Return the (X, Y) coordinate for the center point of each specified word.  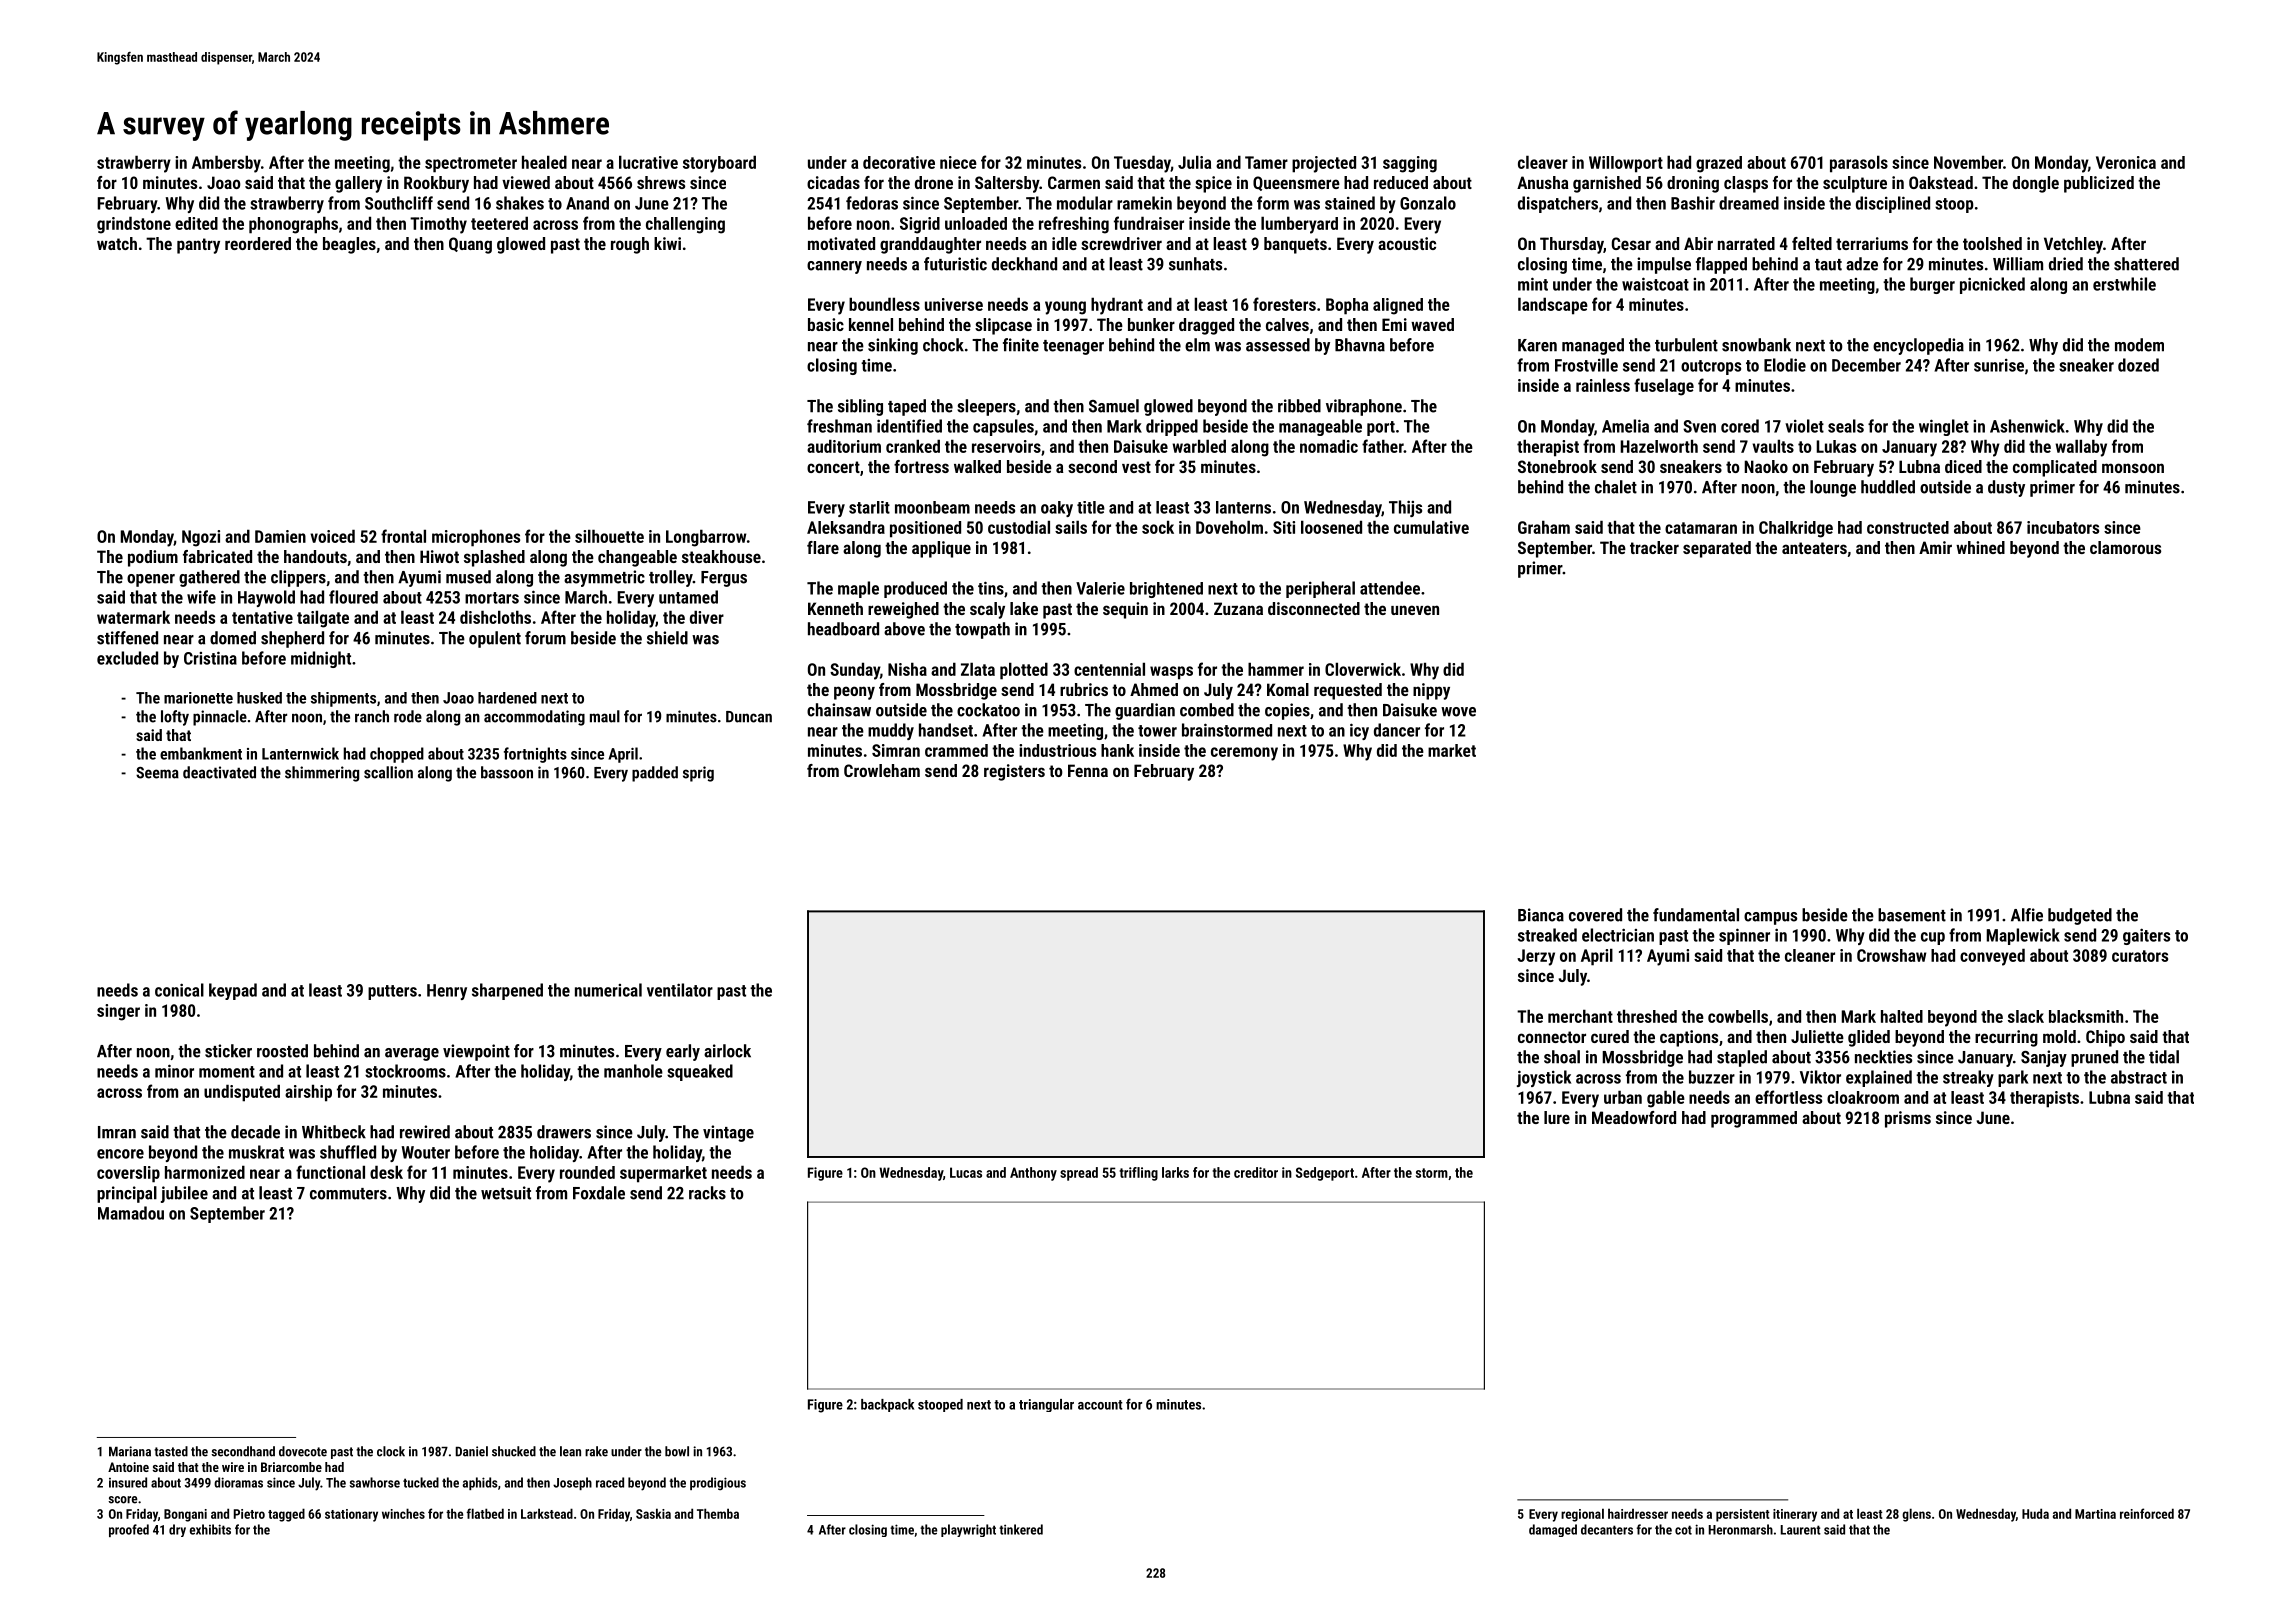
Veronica (2126, 162)
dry (177, 1530)
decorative (899, 162)
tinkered (1021, 1529)
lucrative (648, 162)
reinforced (2147, 1513)
